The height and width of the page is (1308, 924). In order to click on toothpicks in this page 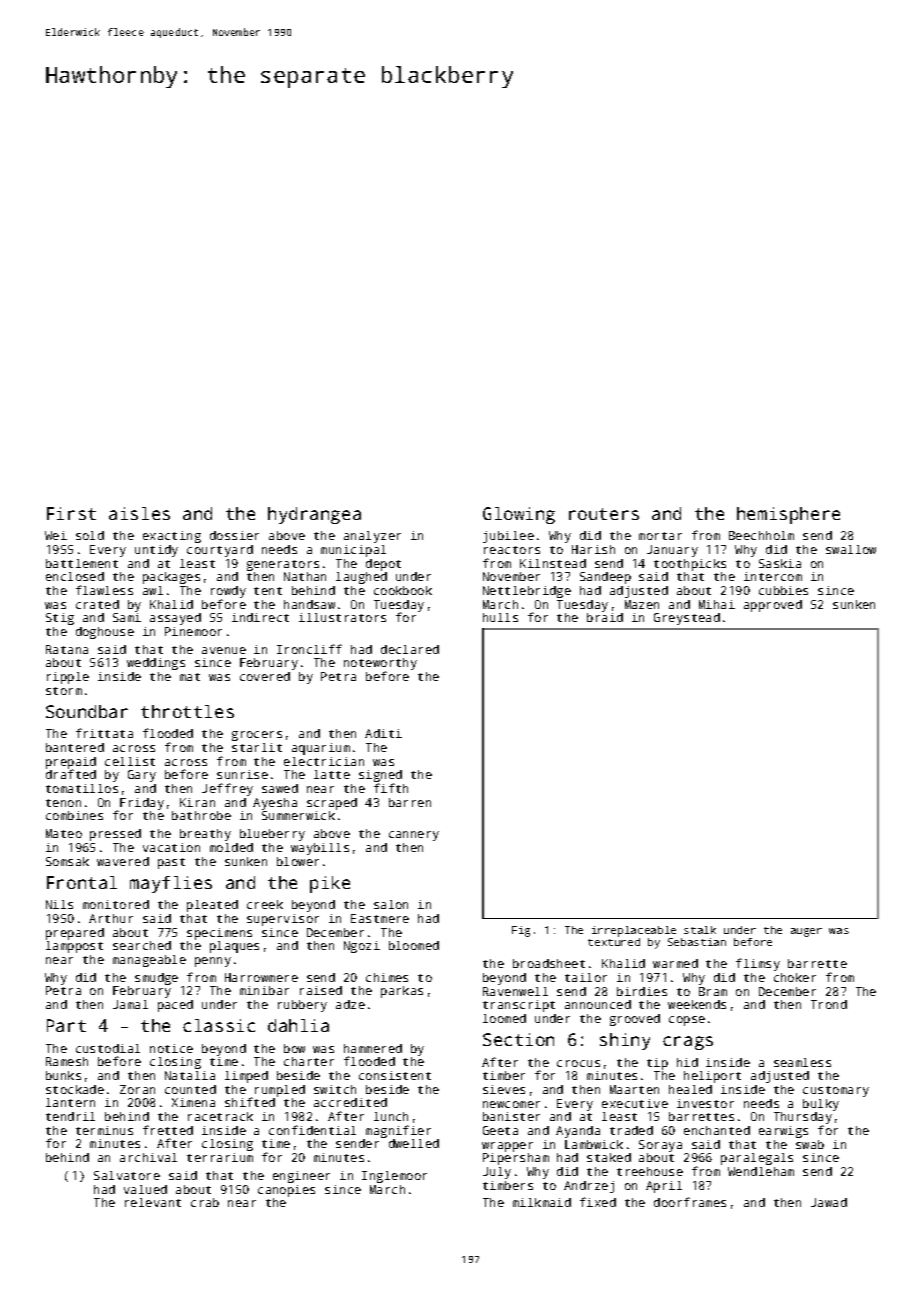, I will do `click(690, 565)`.
